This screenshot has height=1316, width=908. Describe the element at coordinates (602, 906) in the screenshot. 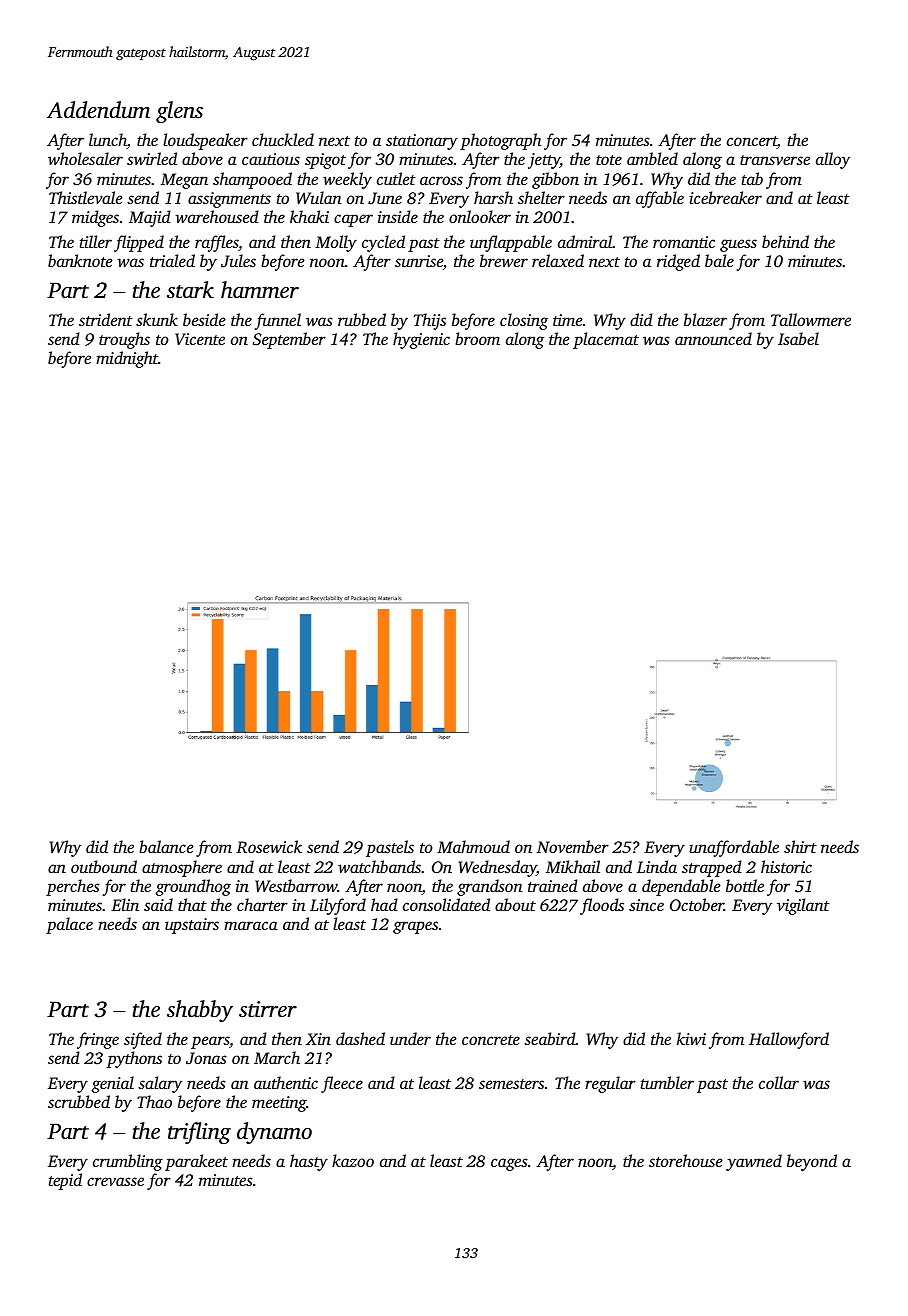

I see `floods` at that location.
